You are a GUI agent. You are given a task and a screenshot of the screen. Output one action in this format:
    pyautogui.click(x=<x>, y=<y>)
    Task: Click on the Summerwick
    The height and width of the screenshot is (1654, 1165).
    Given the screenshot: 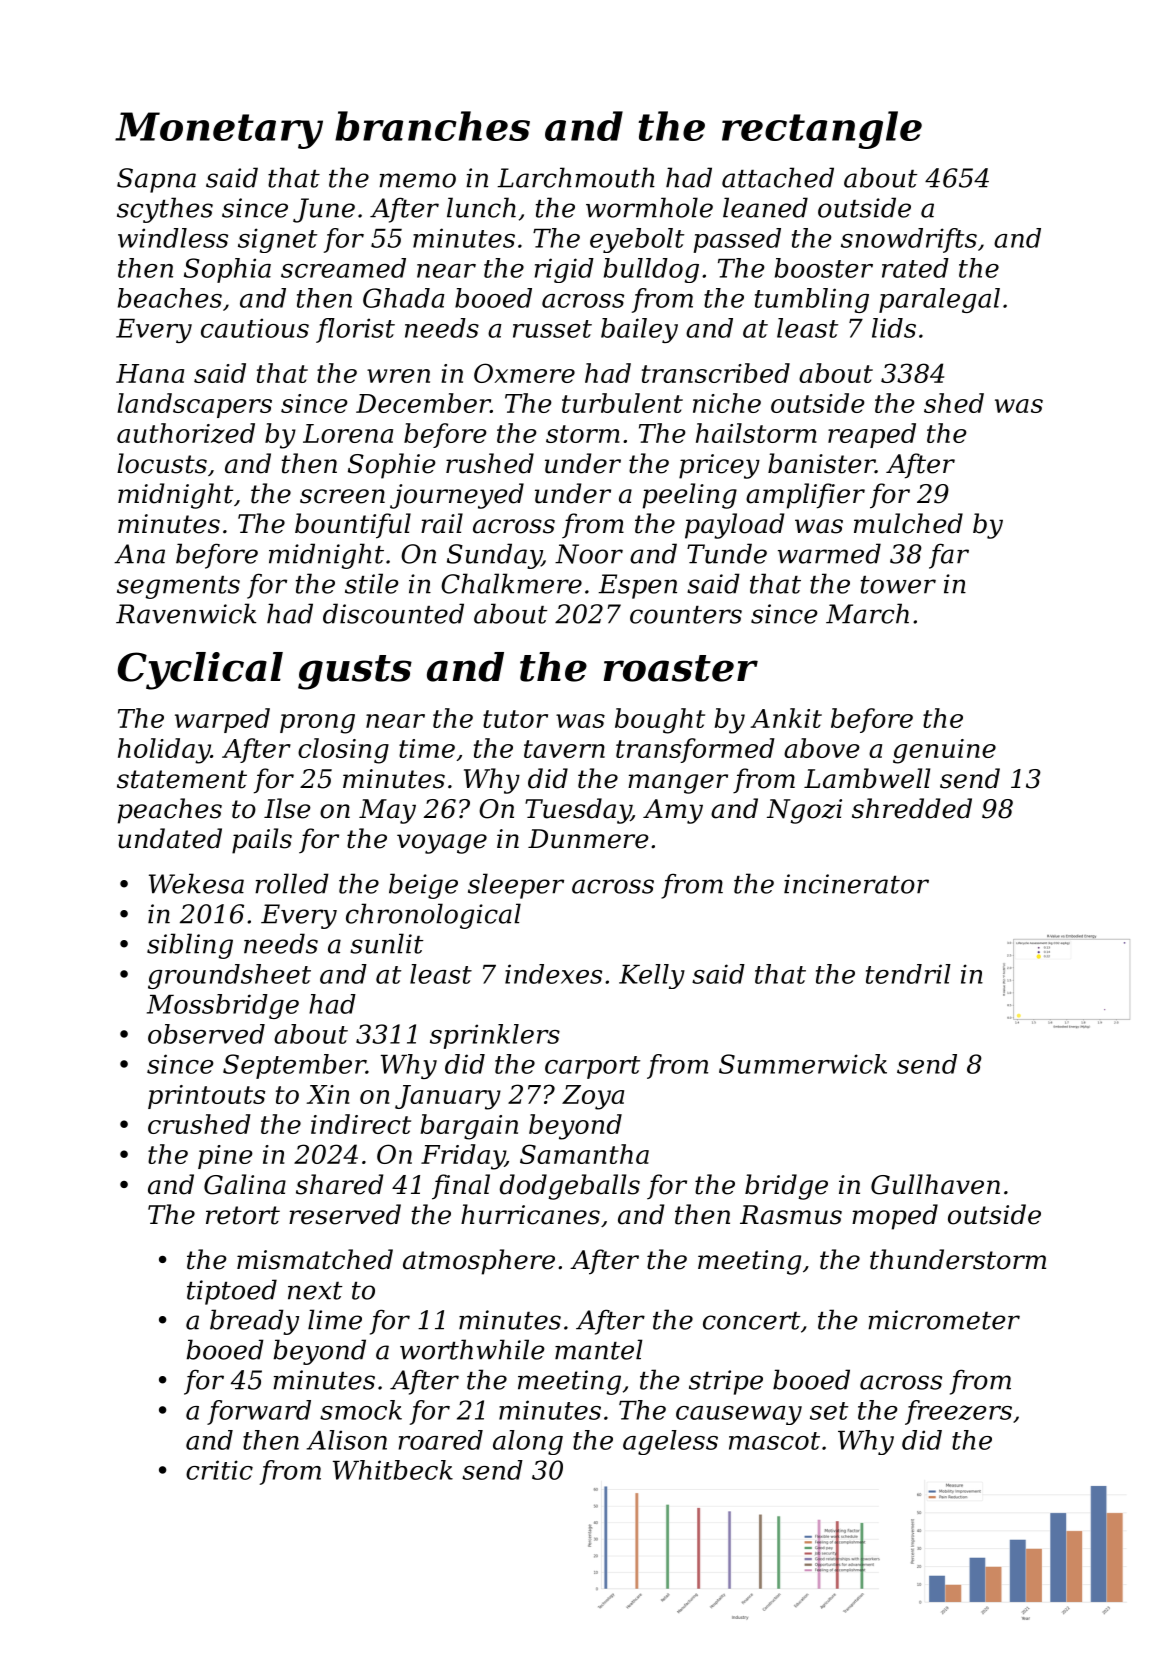 What is the action you would take?
    pyautogui.click(x=803, y=1064)
